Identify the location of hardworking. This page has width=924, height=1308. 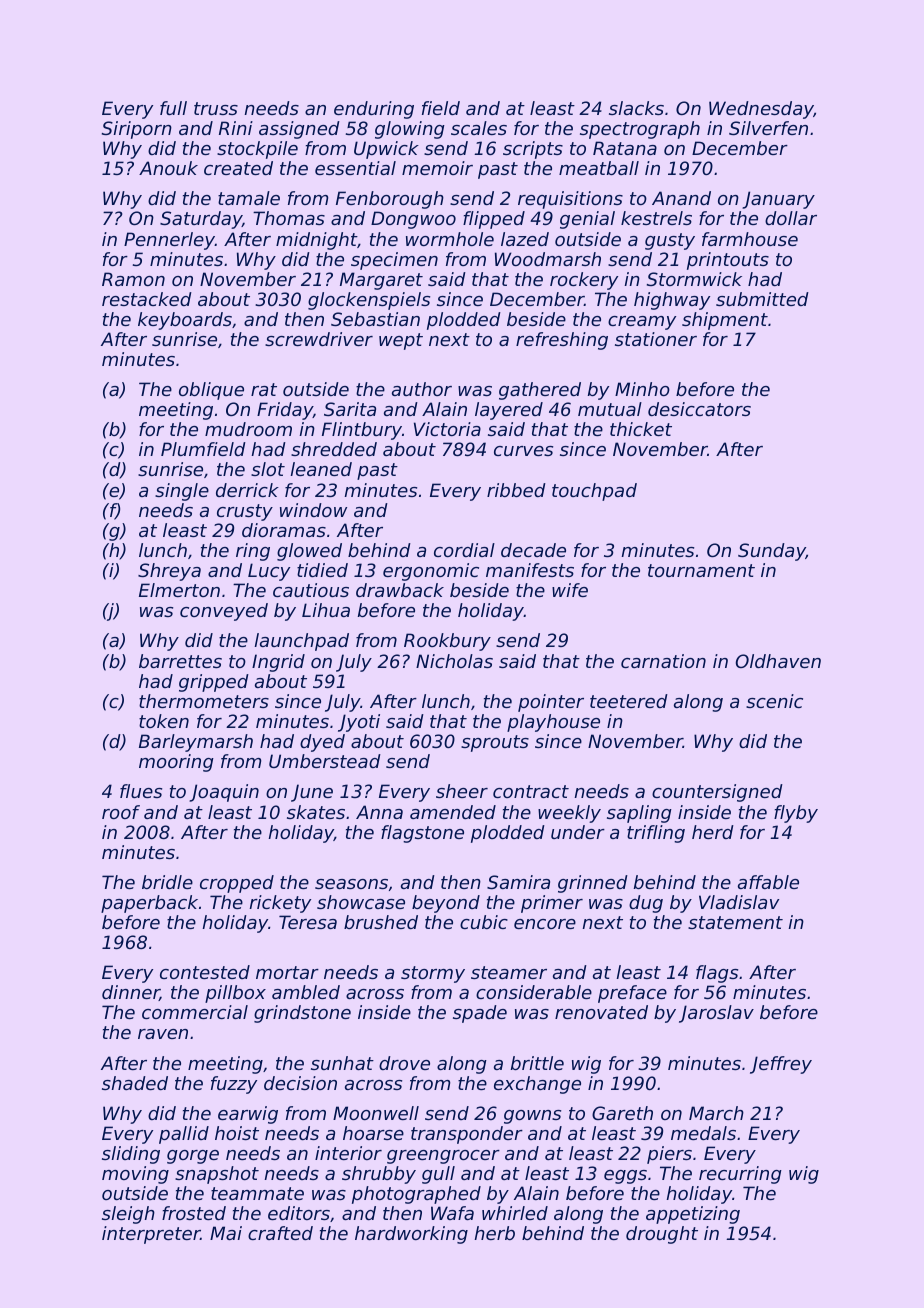
(411, 1235).
